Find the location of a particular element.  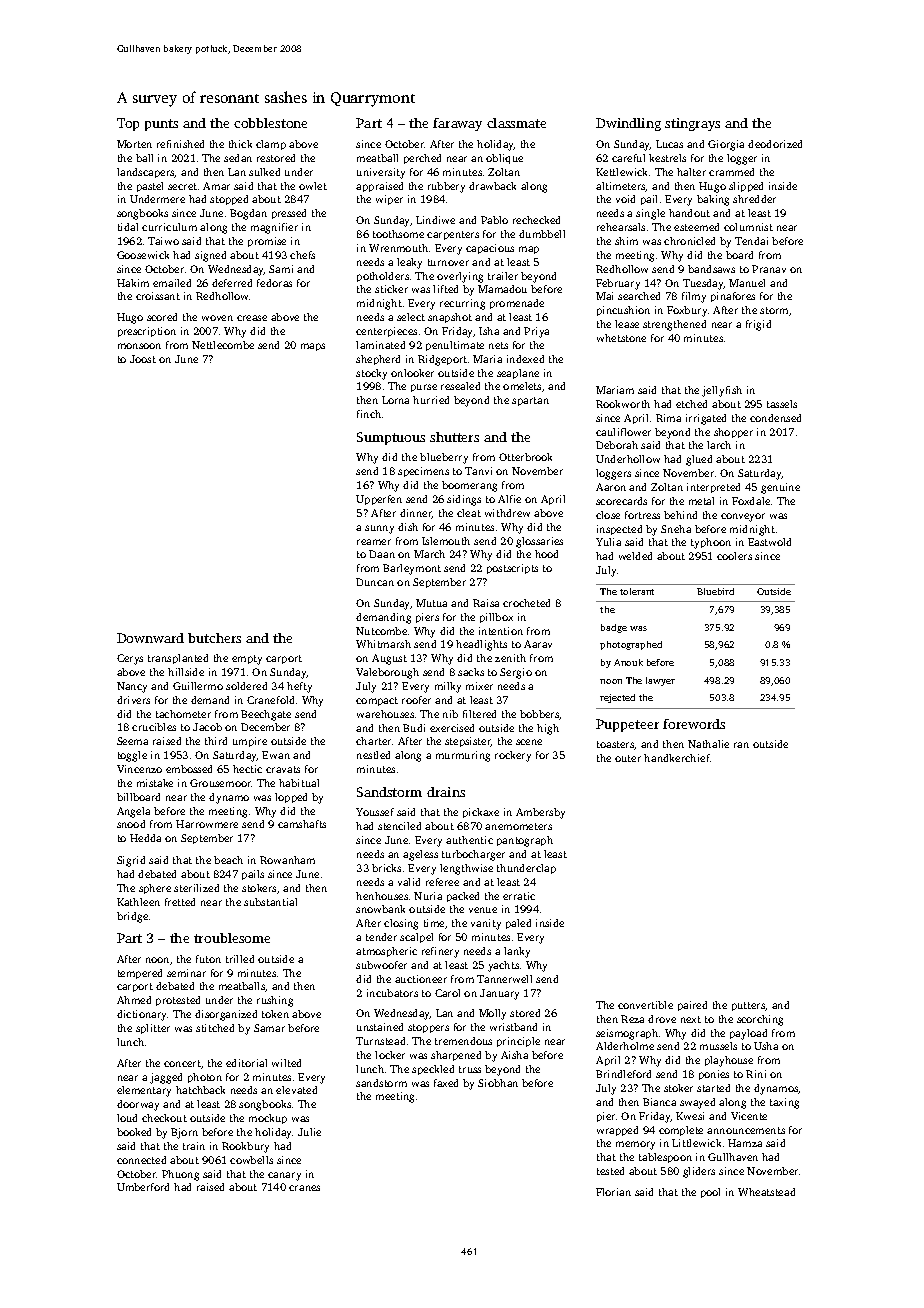

lanky is located at coordinates (517, 952).
